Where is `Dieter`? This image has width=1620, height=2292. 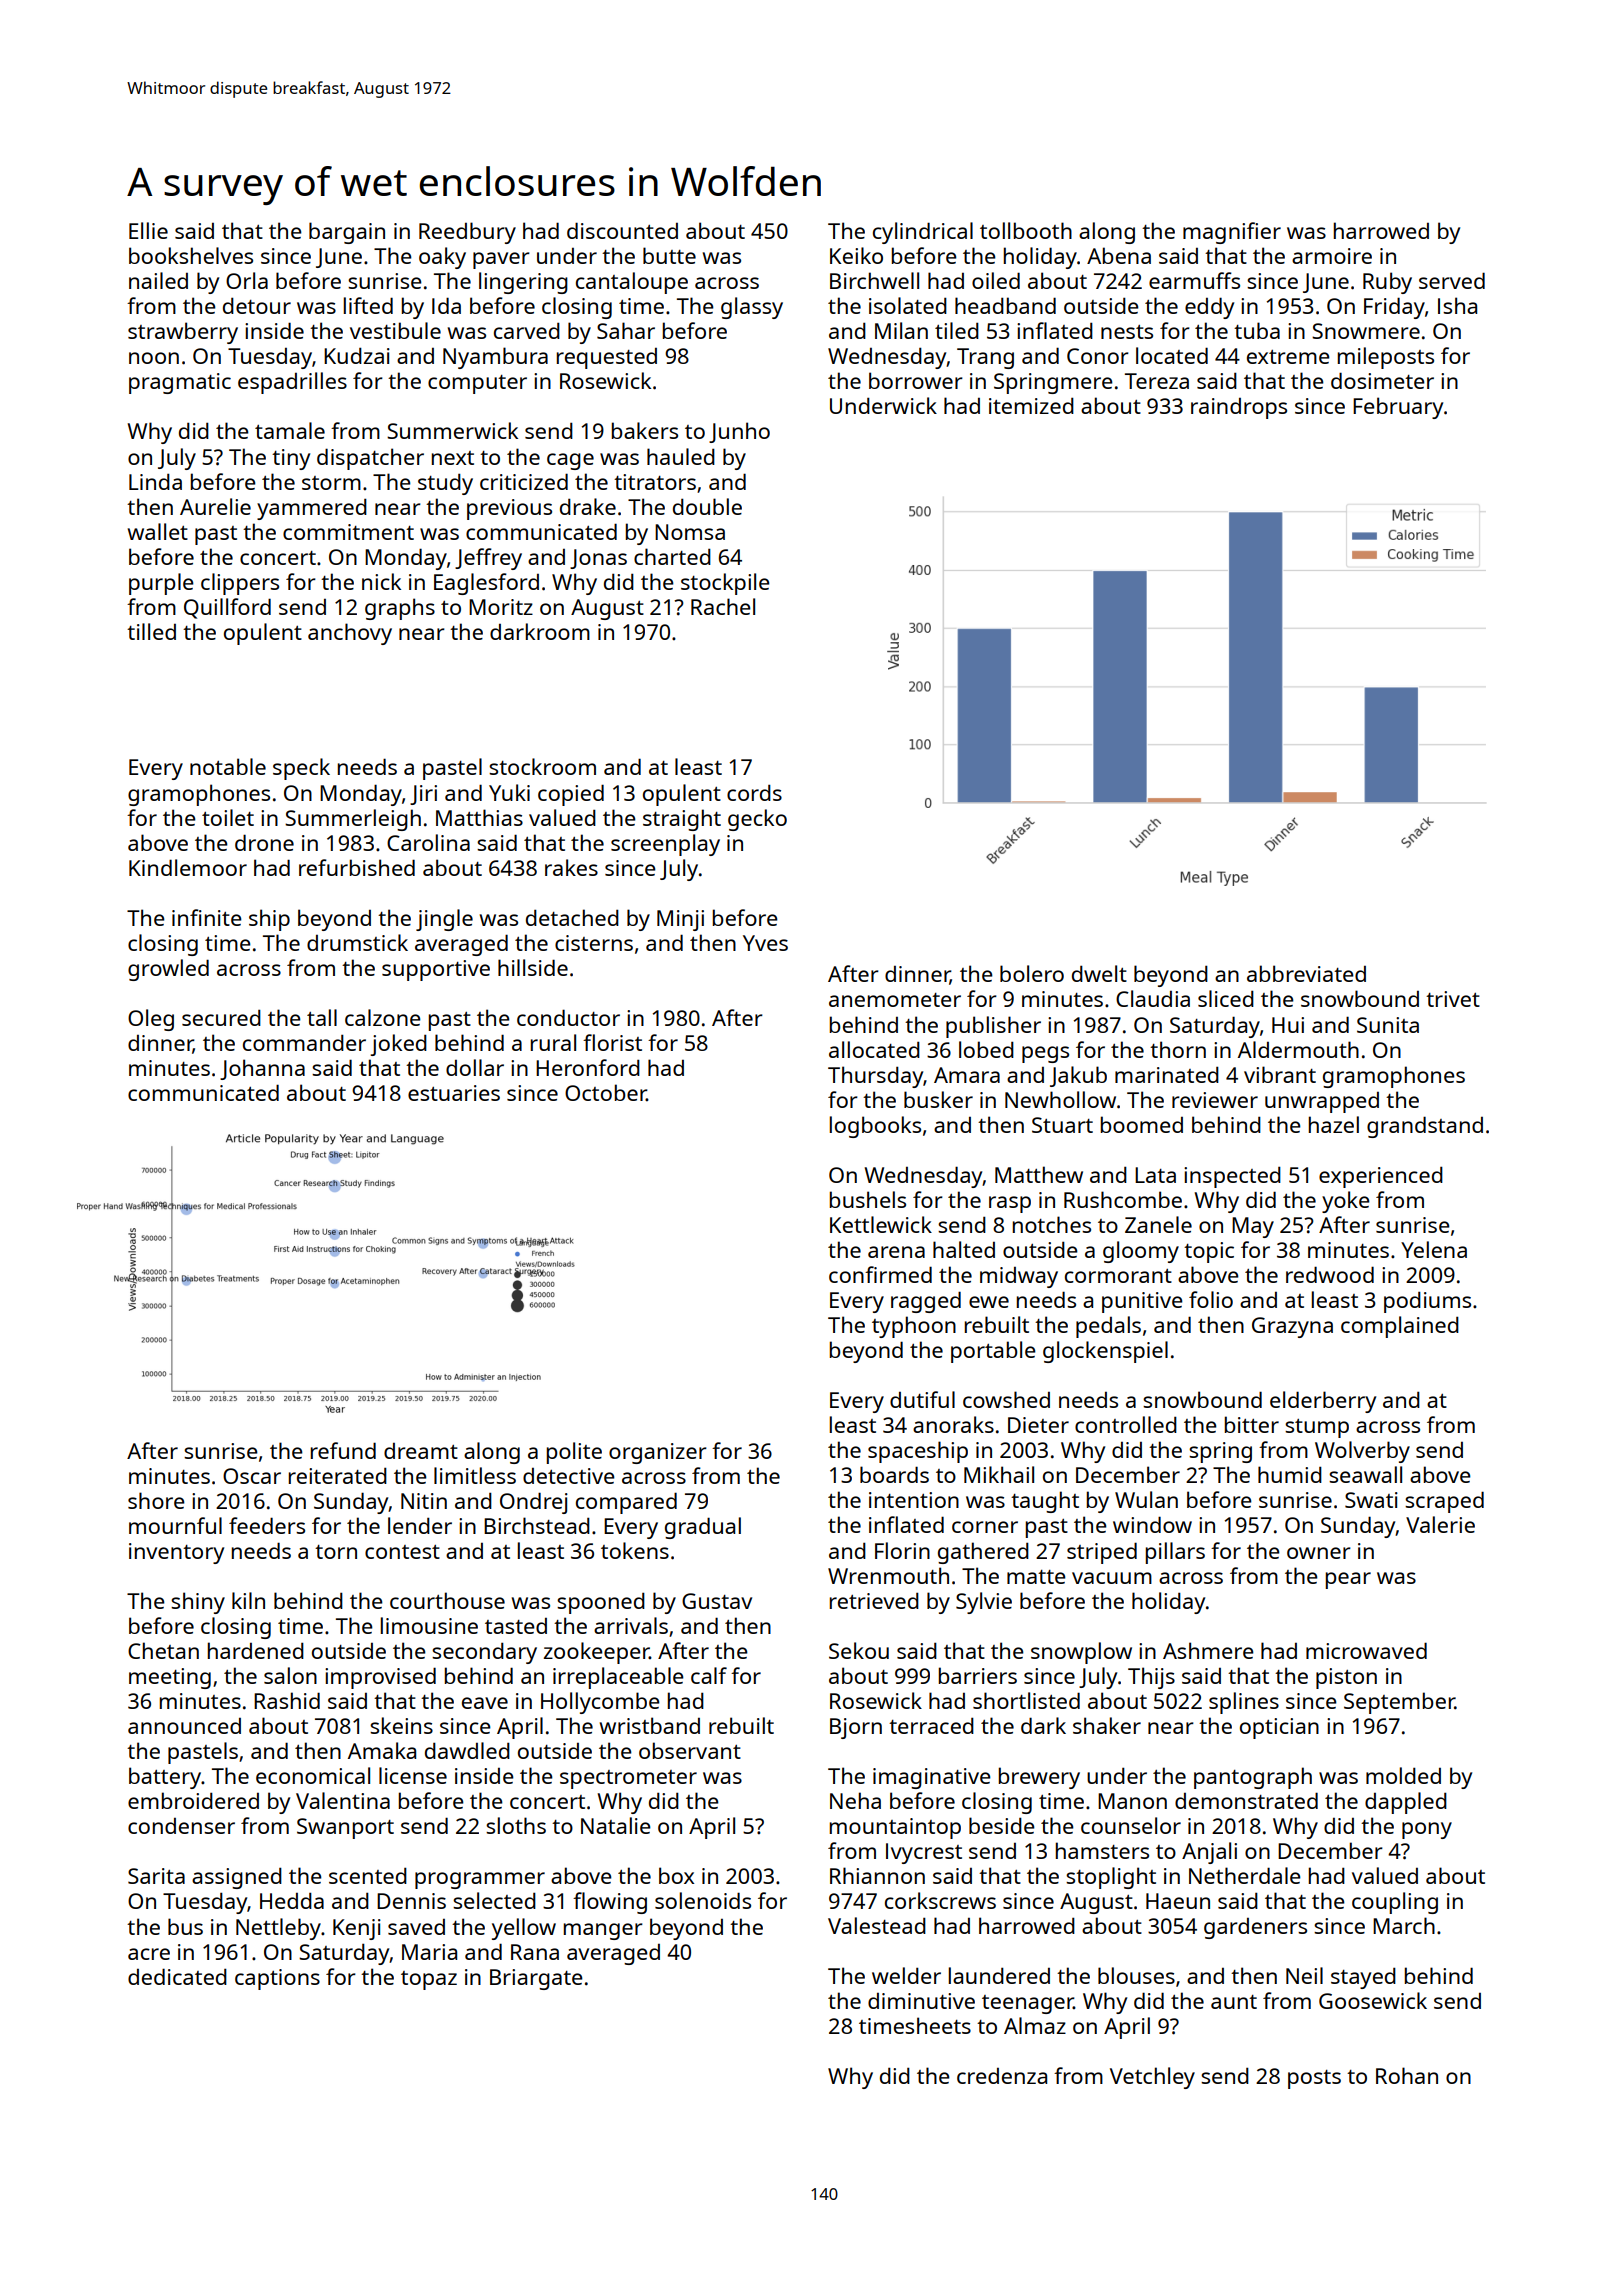 Dieter is located at coordinates (1038, 1425).
